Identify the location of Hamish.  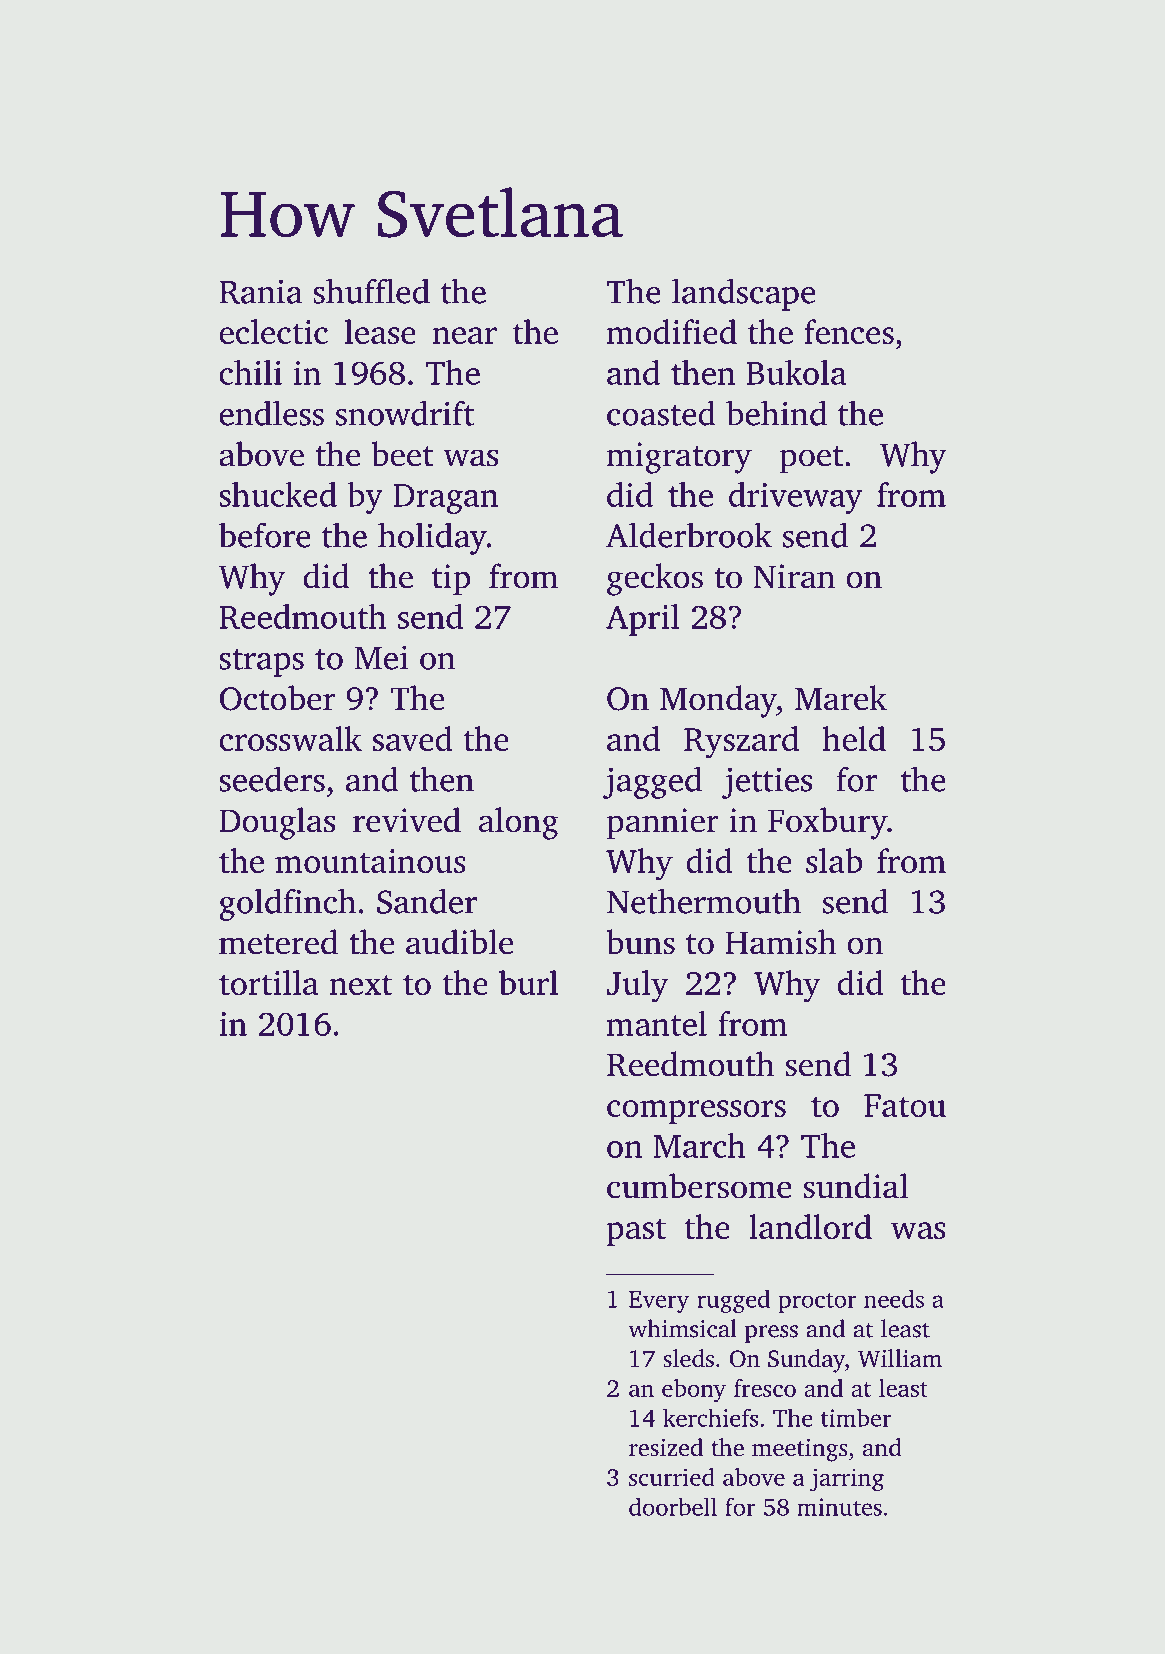
(780, 942).
